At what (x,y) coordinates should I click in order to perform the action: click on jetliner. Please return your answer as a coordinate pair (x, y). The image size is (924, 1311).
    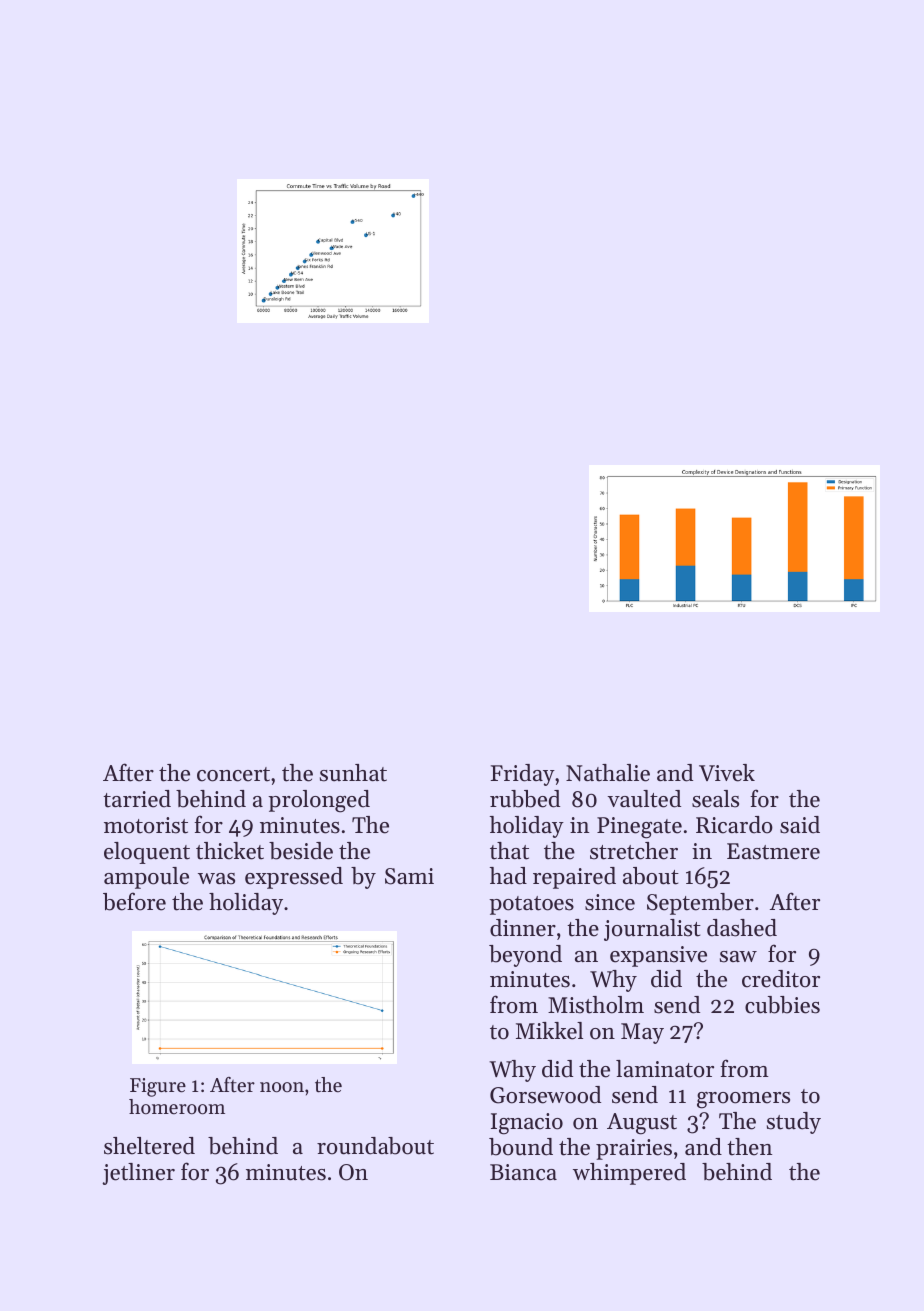
    Looking at the image, I should click on (138, 1174).
